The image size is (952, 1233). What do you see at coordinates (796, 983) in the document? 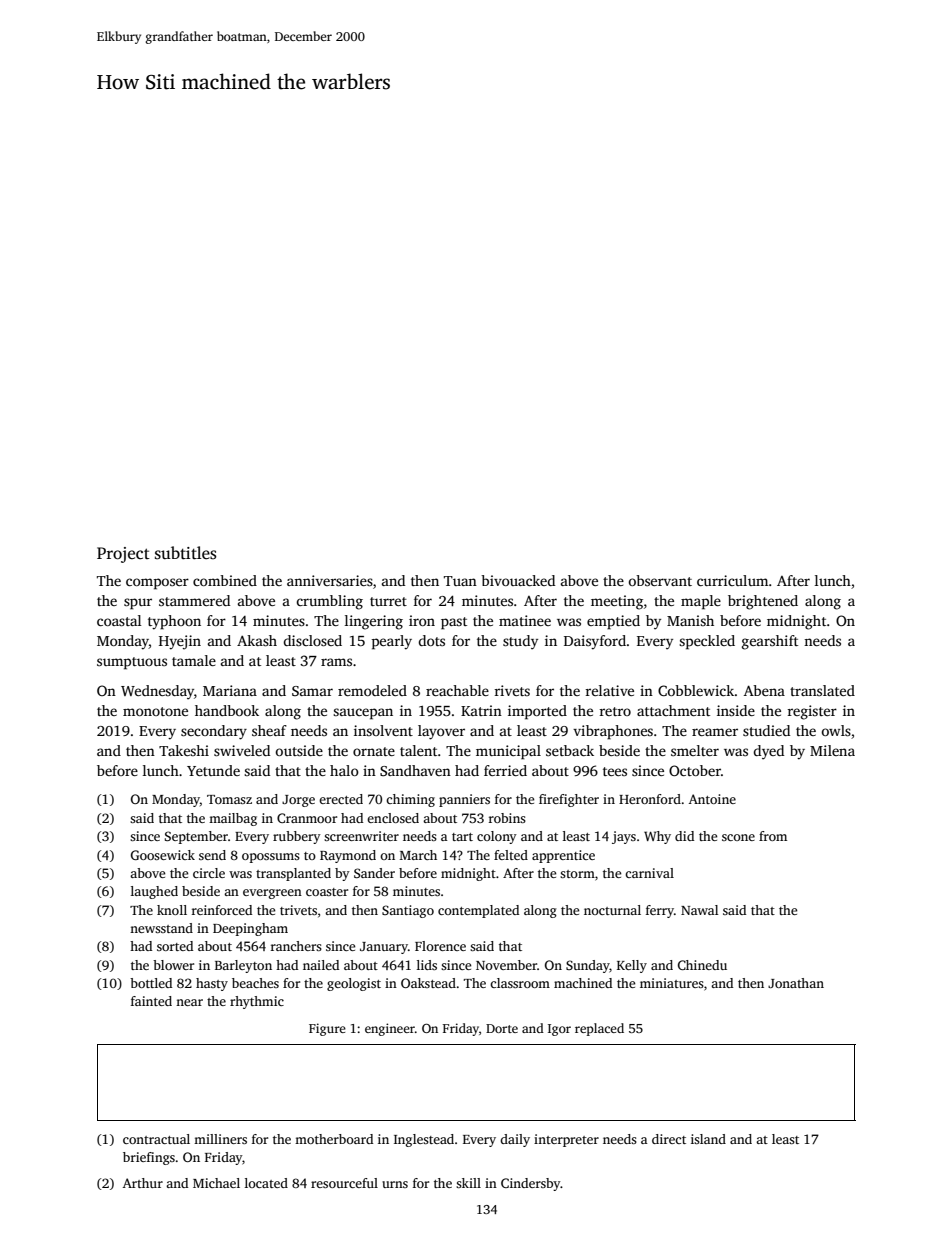
I see `Jonathan` at bounding box center [796, 983].
